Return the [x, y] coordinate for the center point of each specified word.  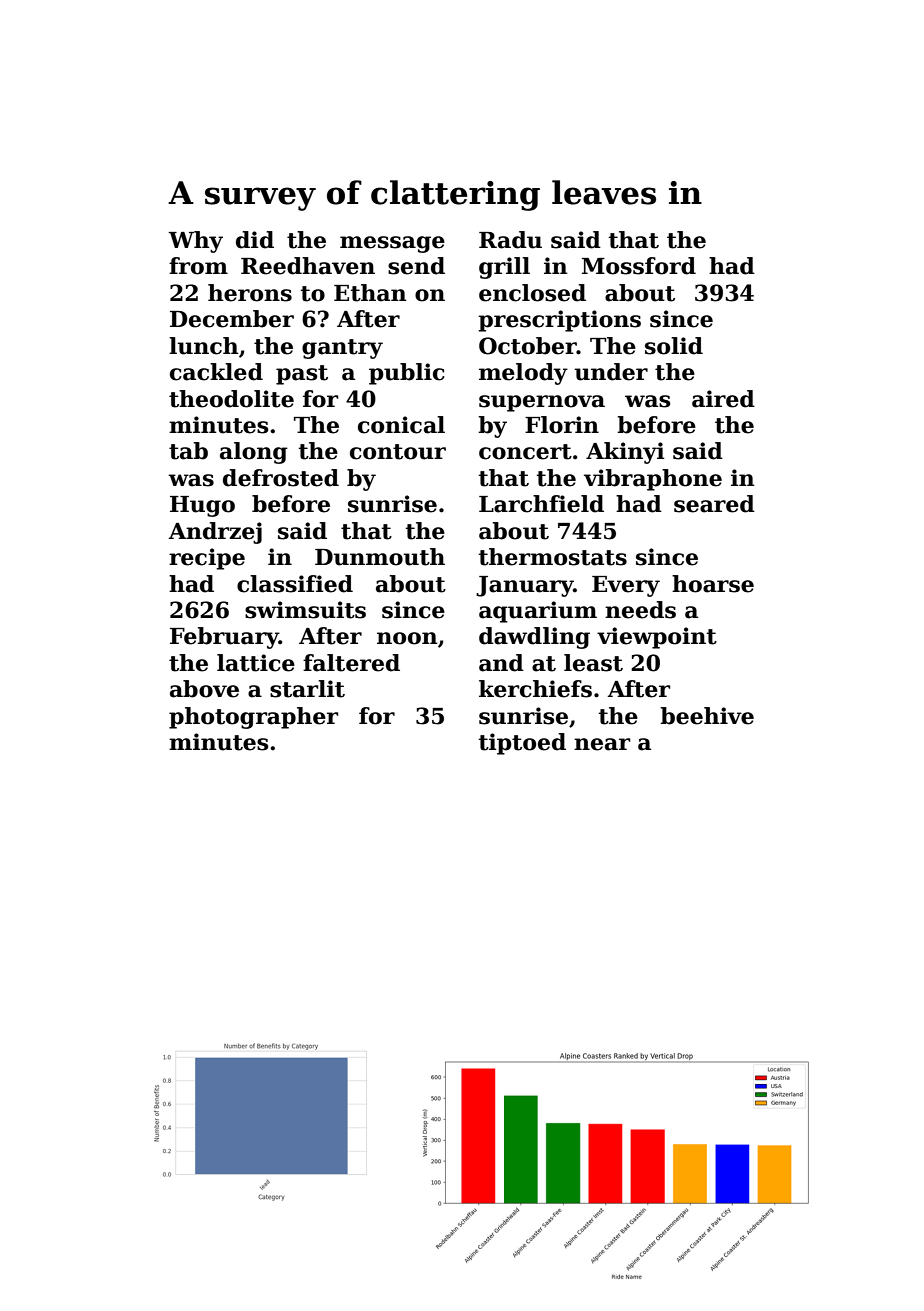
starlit [307, 689]
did [255, 240]
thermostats [553, 557]
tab [188, 451]
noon [407, 638]
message [392, 244]
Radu [510, 240]
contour [398, 452]
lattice [256, 663]
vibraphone [653, 480]
